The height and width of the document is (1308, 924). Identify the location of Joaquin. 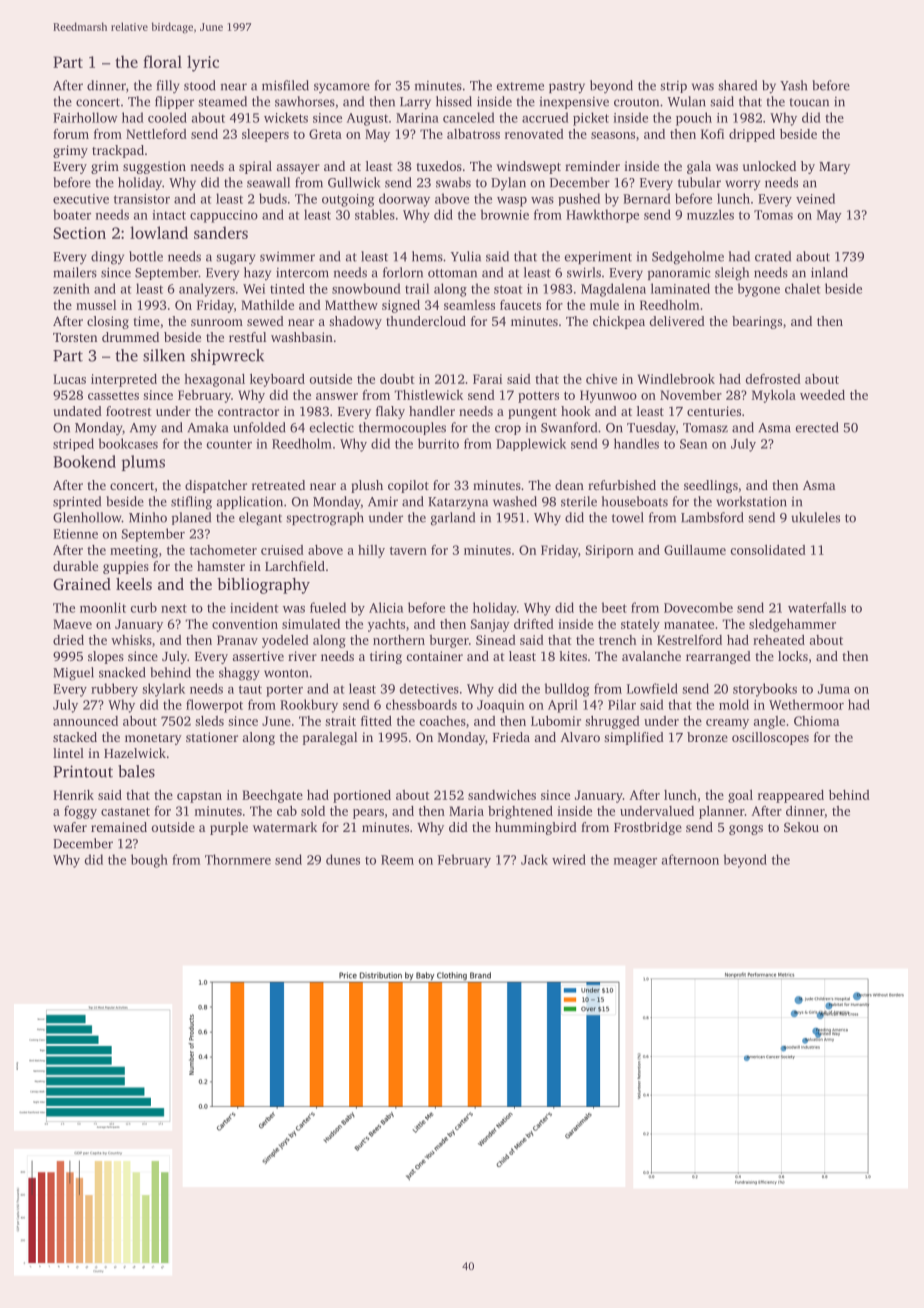
(500, 706).
